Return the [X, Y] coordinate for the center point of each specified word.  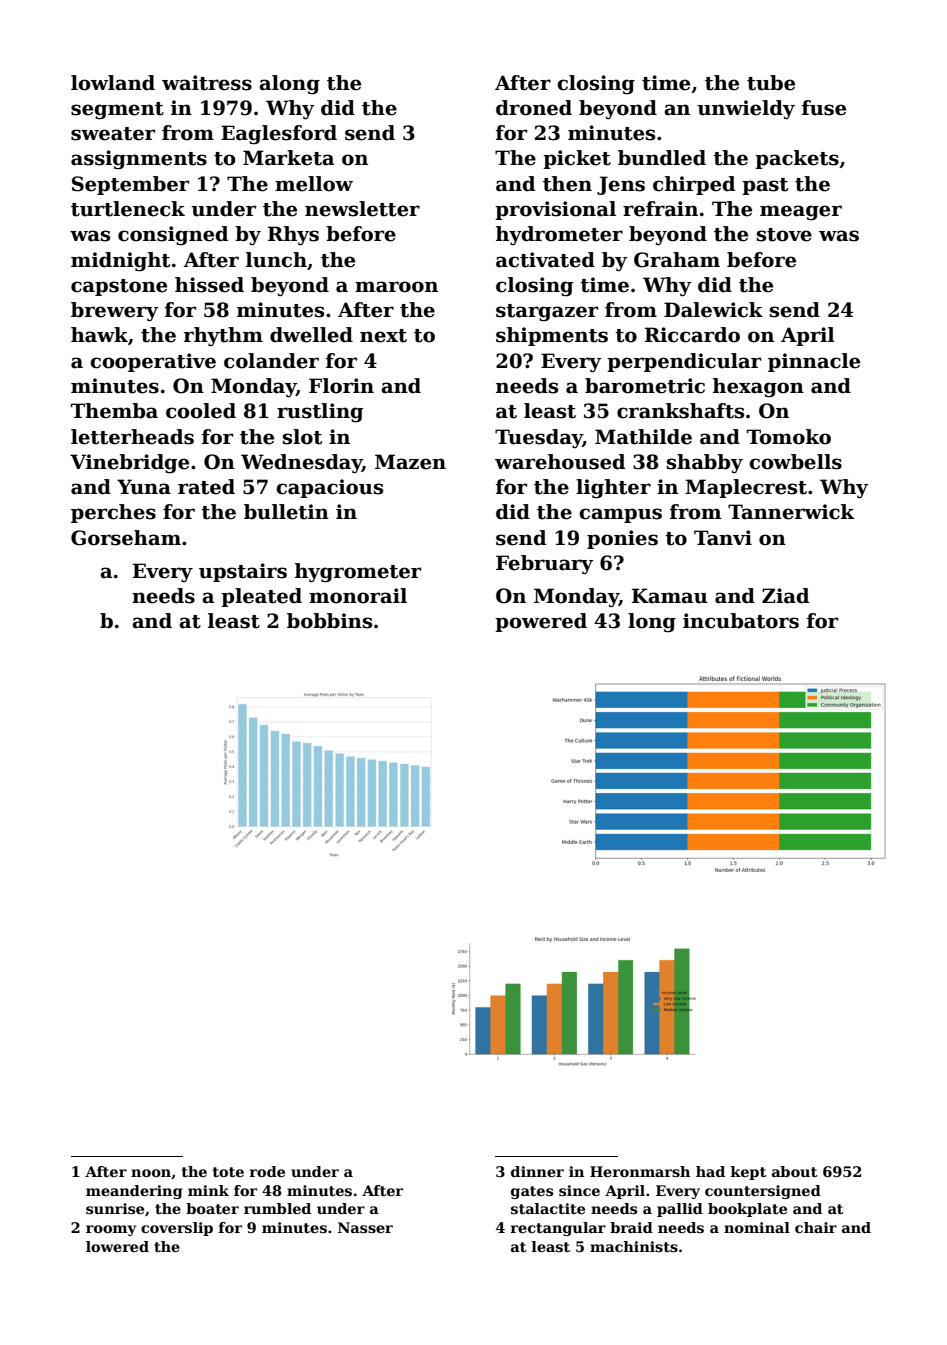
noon [151, 1173]
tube [771, 83]
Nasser [365, 1227]
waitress [207, 83]
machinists [634, 1246]
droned [534, 108]
